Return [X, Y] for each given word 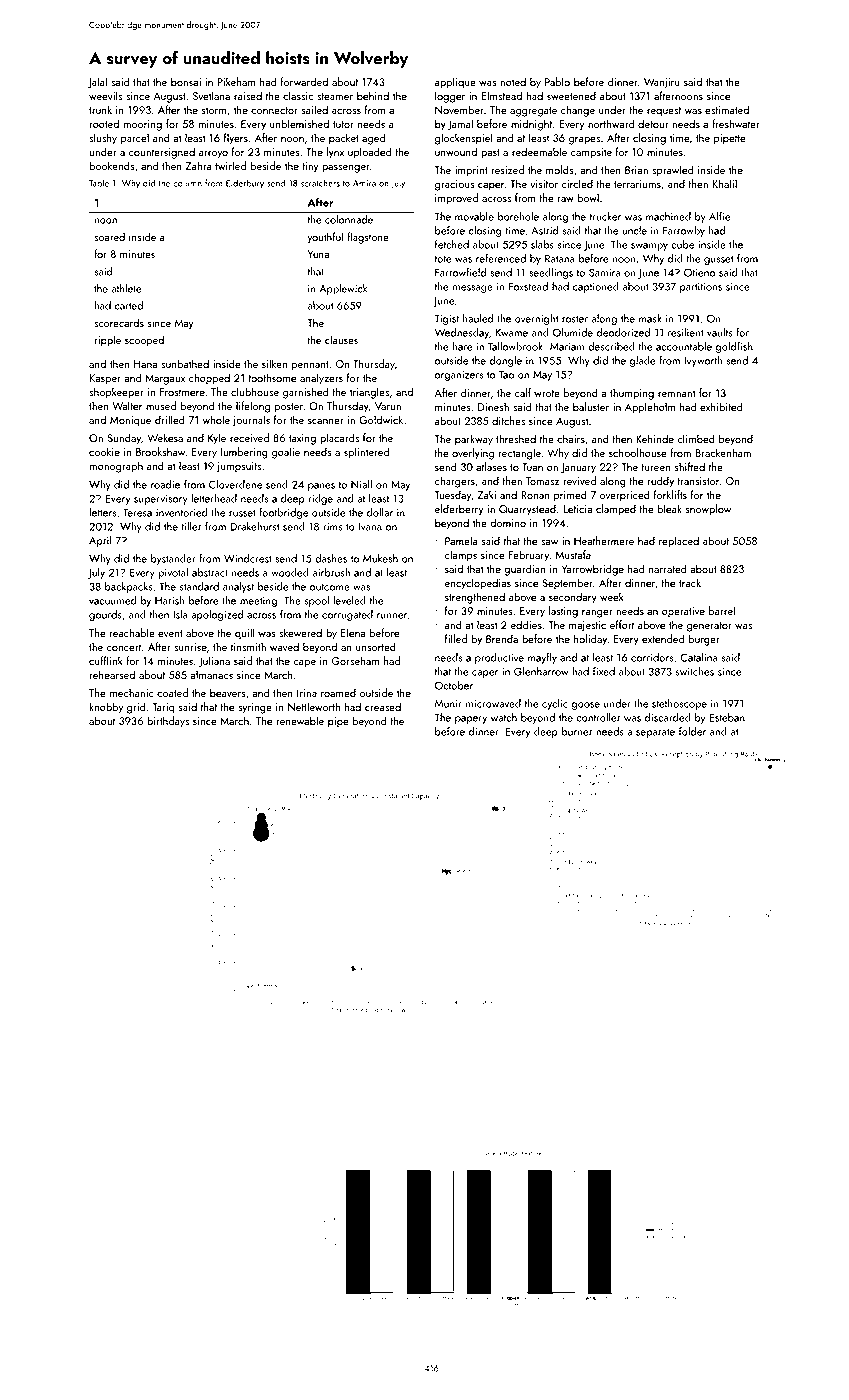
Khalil [724, 183]
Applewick [343, 289]
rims [333, 527]
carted [129, 305]
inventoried [182, 512]
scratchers [320, 183]
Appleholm [650, 408]
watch [504, 717]
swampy [649, 247]
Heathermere [604, 540]
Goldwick [381, 419]
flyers [236, 139]
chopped [209, 379]
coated [172, 692]
